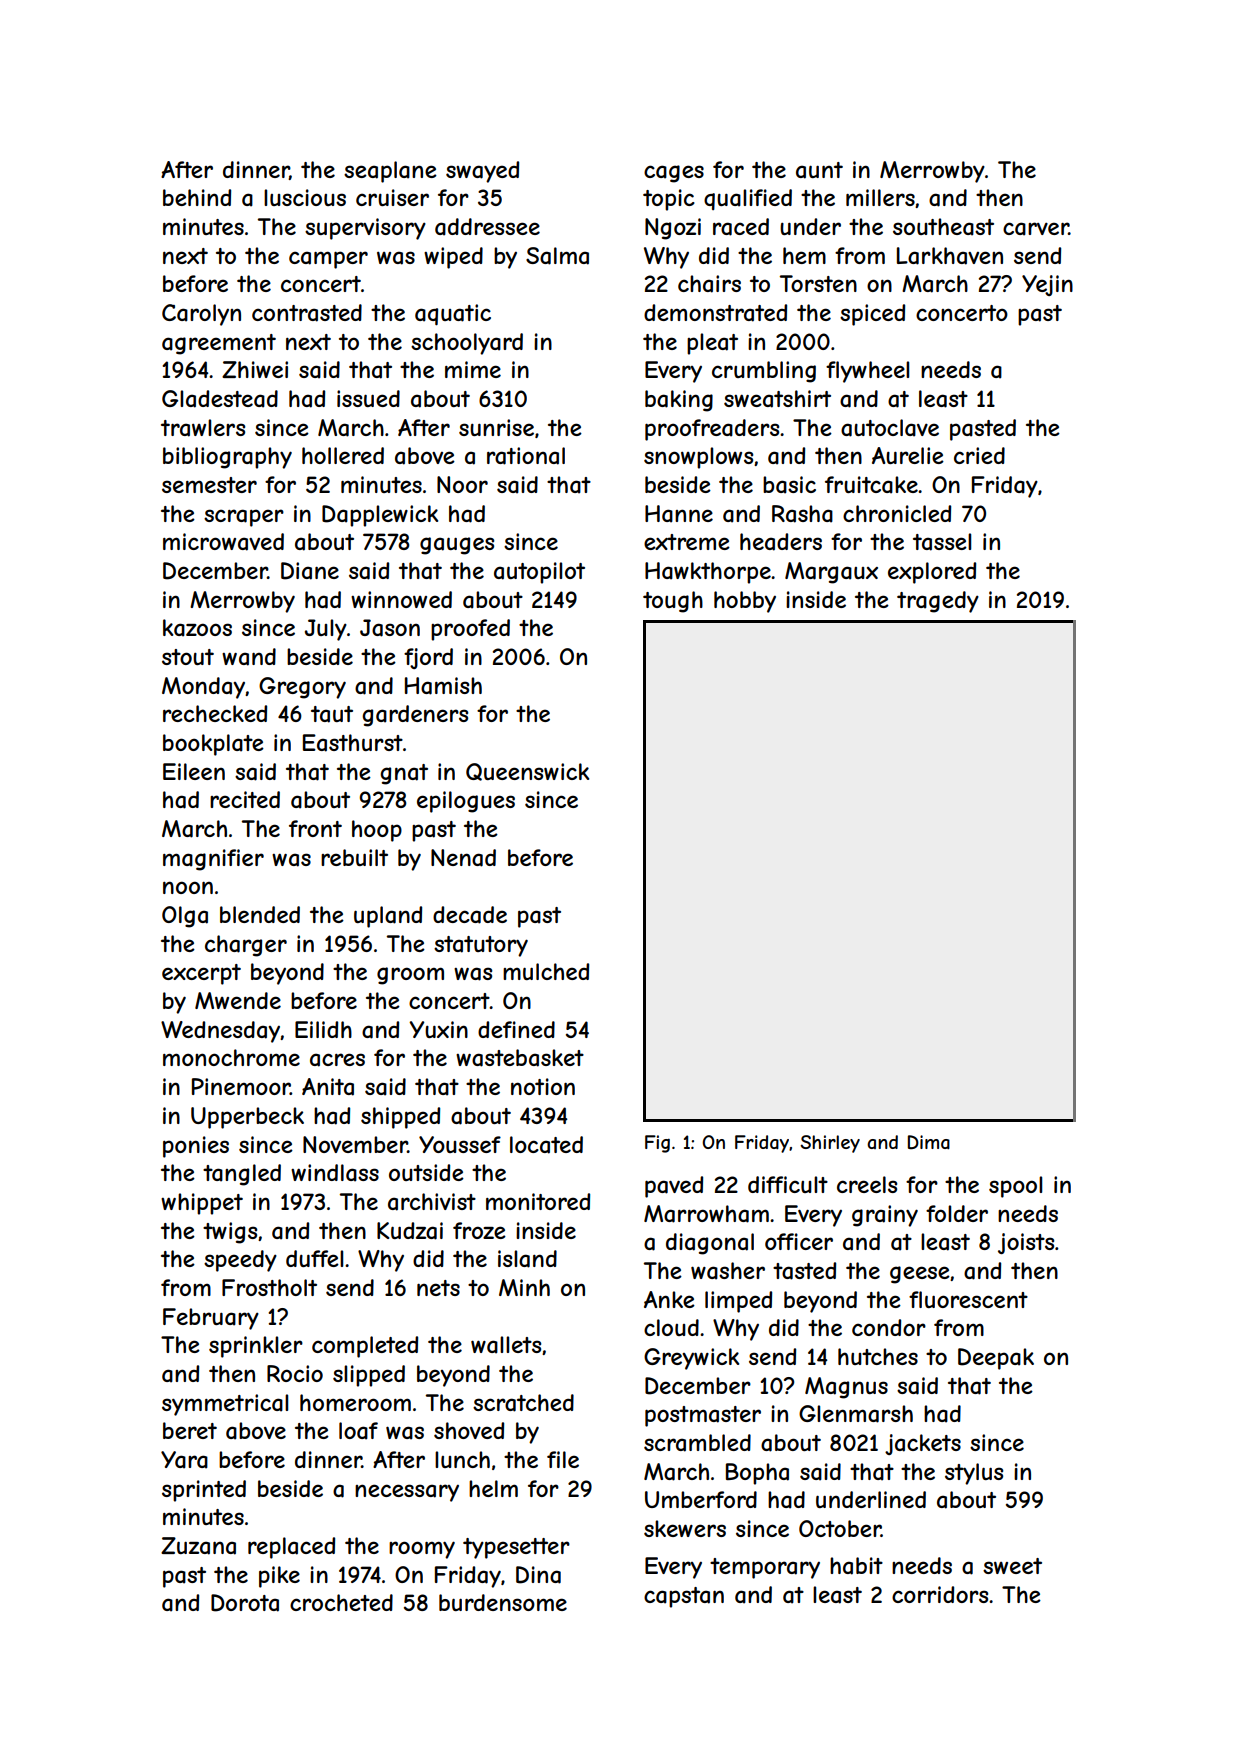  What do you see at coordinates (938, 602) in the image?
I see `tragedy` at bounding box center [938, 602].
